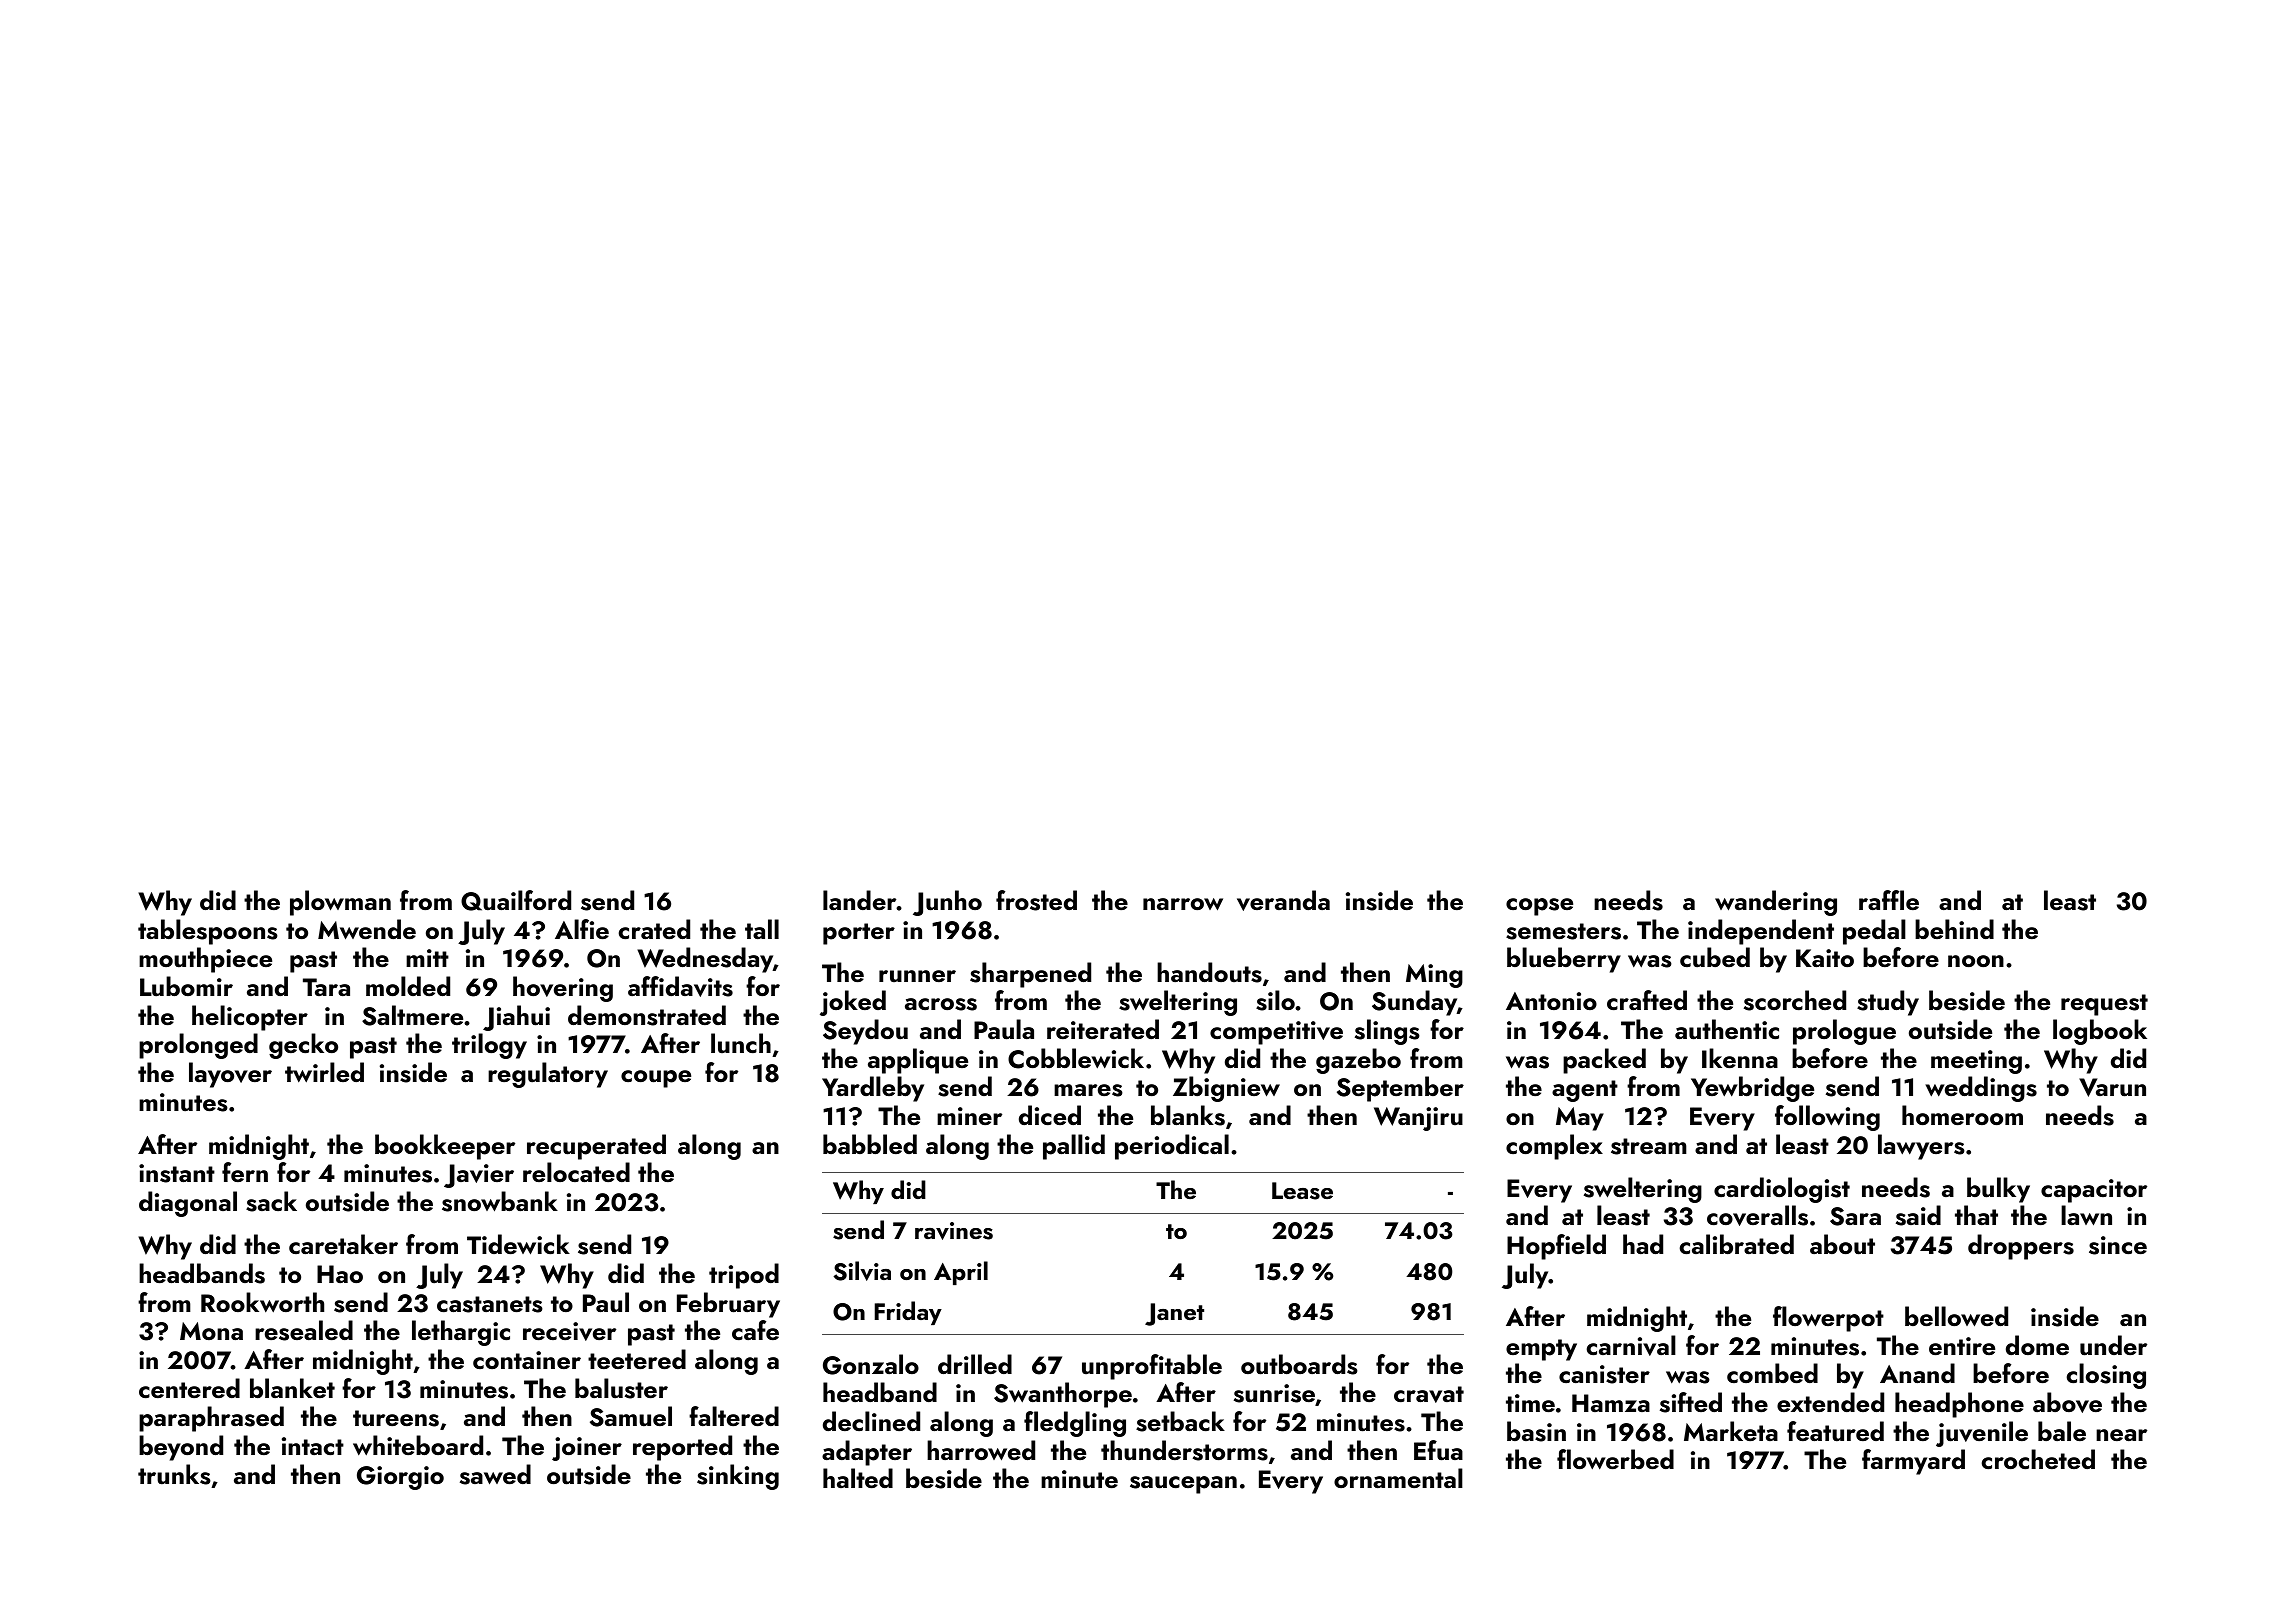 Image resolution: width=2286 pixels, height=1616 pixels. What do you see at coordinates (1827, 1118) in the screenshot?
I see `following` at bounding box center [1827, 1118].
